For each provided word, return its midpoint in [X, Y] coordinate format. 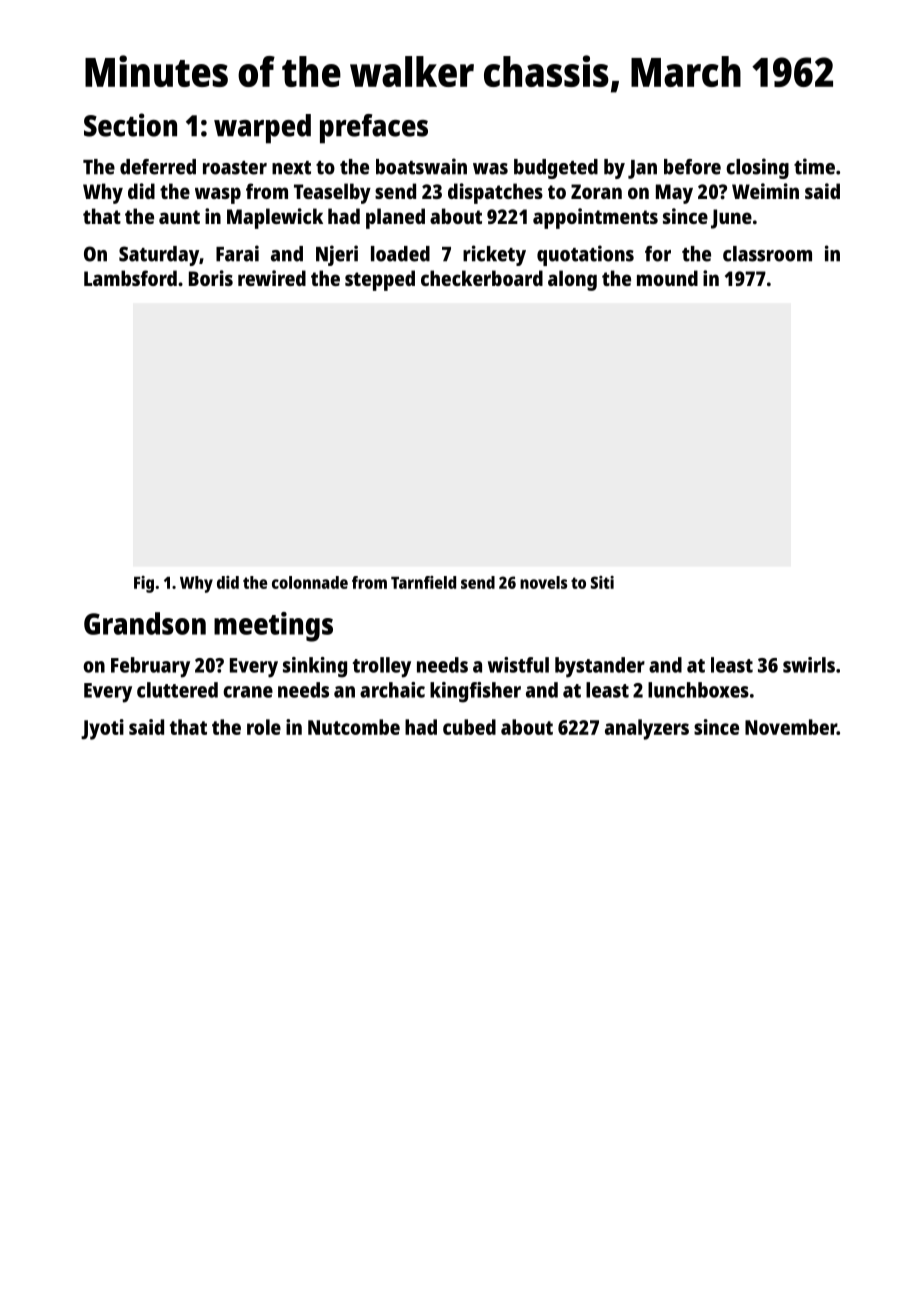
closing [757, 168]
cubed [469, 727]
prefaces [374, 129]
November [791, 727]
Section [130, 125]
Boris [211, 278]
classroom [767, 254]
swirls [809, 665]
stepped [380, 280]
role [264, 727]
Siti [602, 582]
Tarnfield [423, 582]
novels [543, 582]
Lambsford [130, 278]
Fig [144, 584]
